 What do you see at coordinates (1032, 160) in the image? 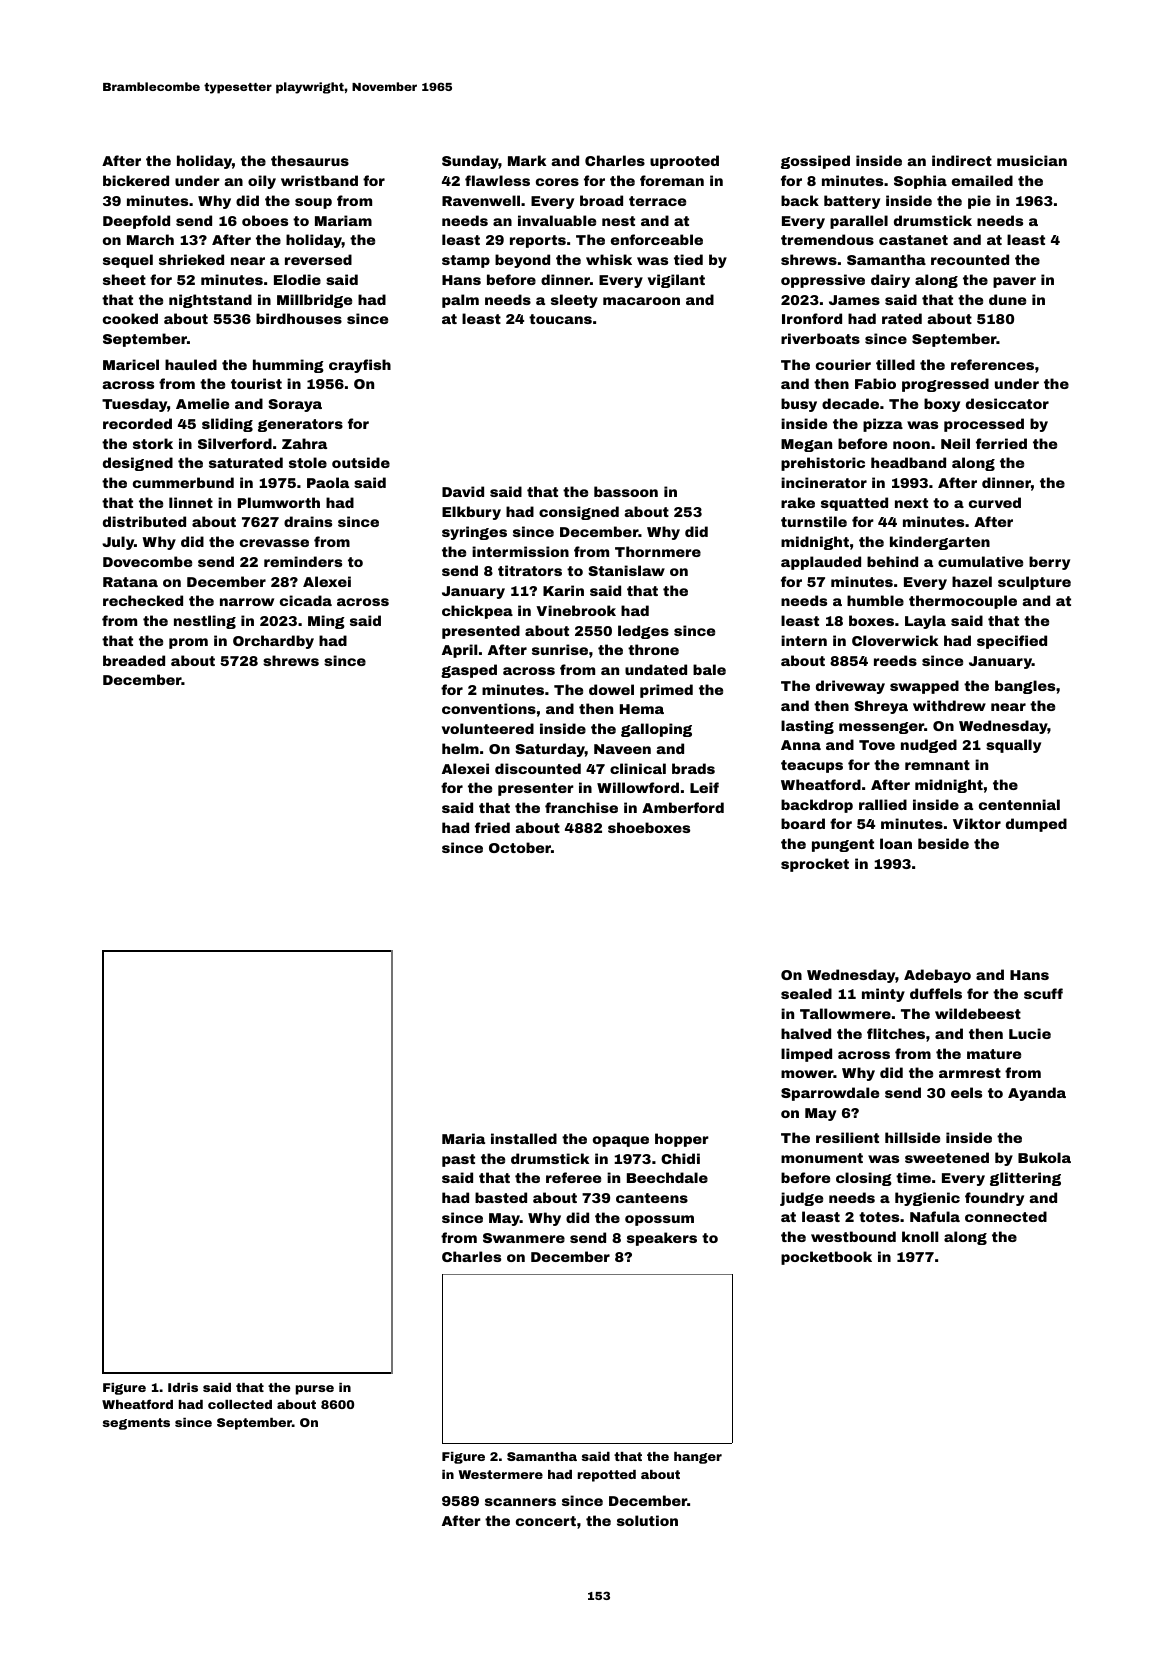
I see `musician` at bounding box center [1032, 160].
